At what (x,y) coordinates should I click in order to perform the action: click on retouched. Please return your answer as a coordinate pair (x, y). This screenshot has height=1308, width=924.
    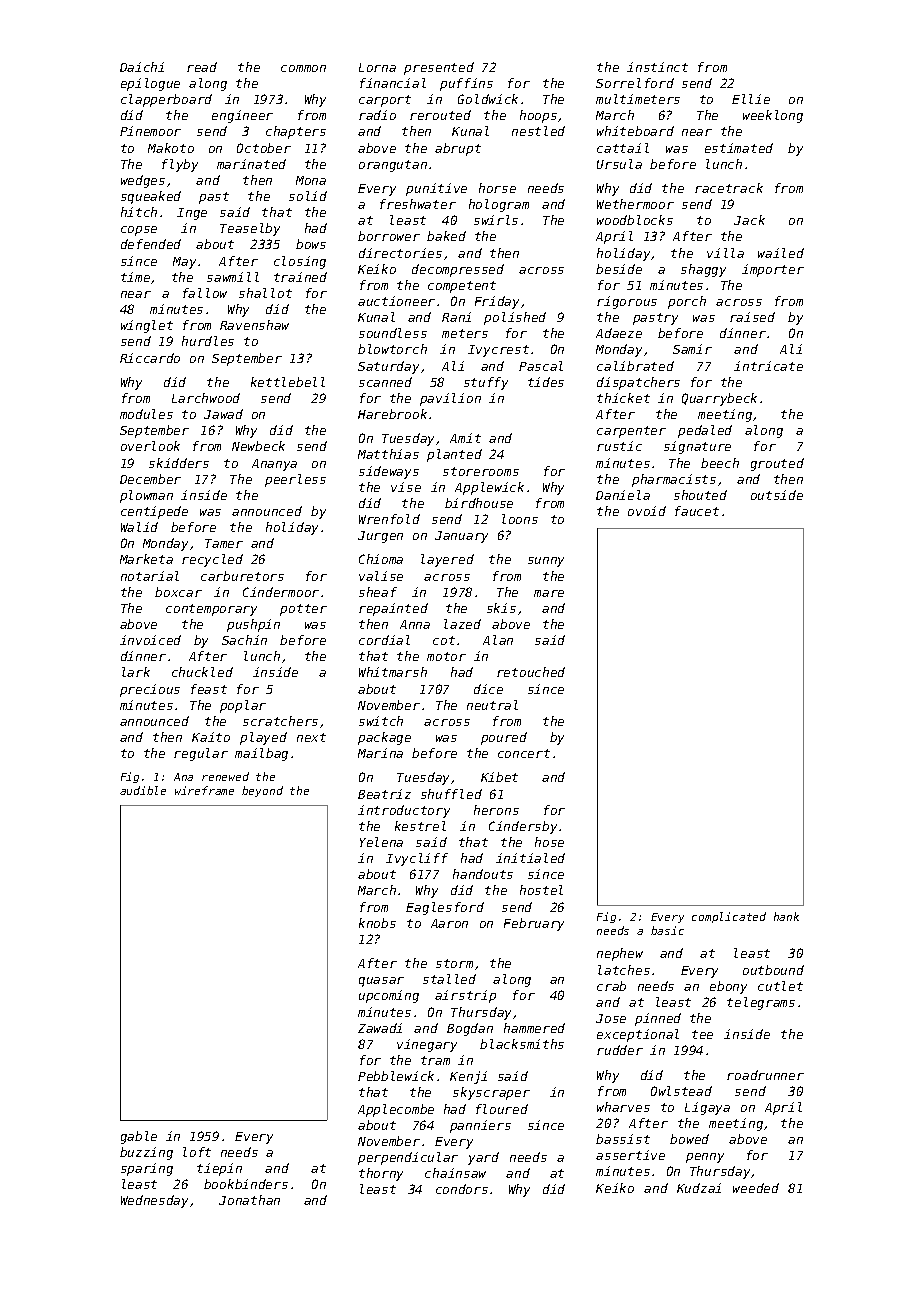
    Looking at the image, I should click on (531, 672).
